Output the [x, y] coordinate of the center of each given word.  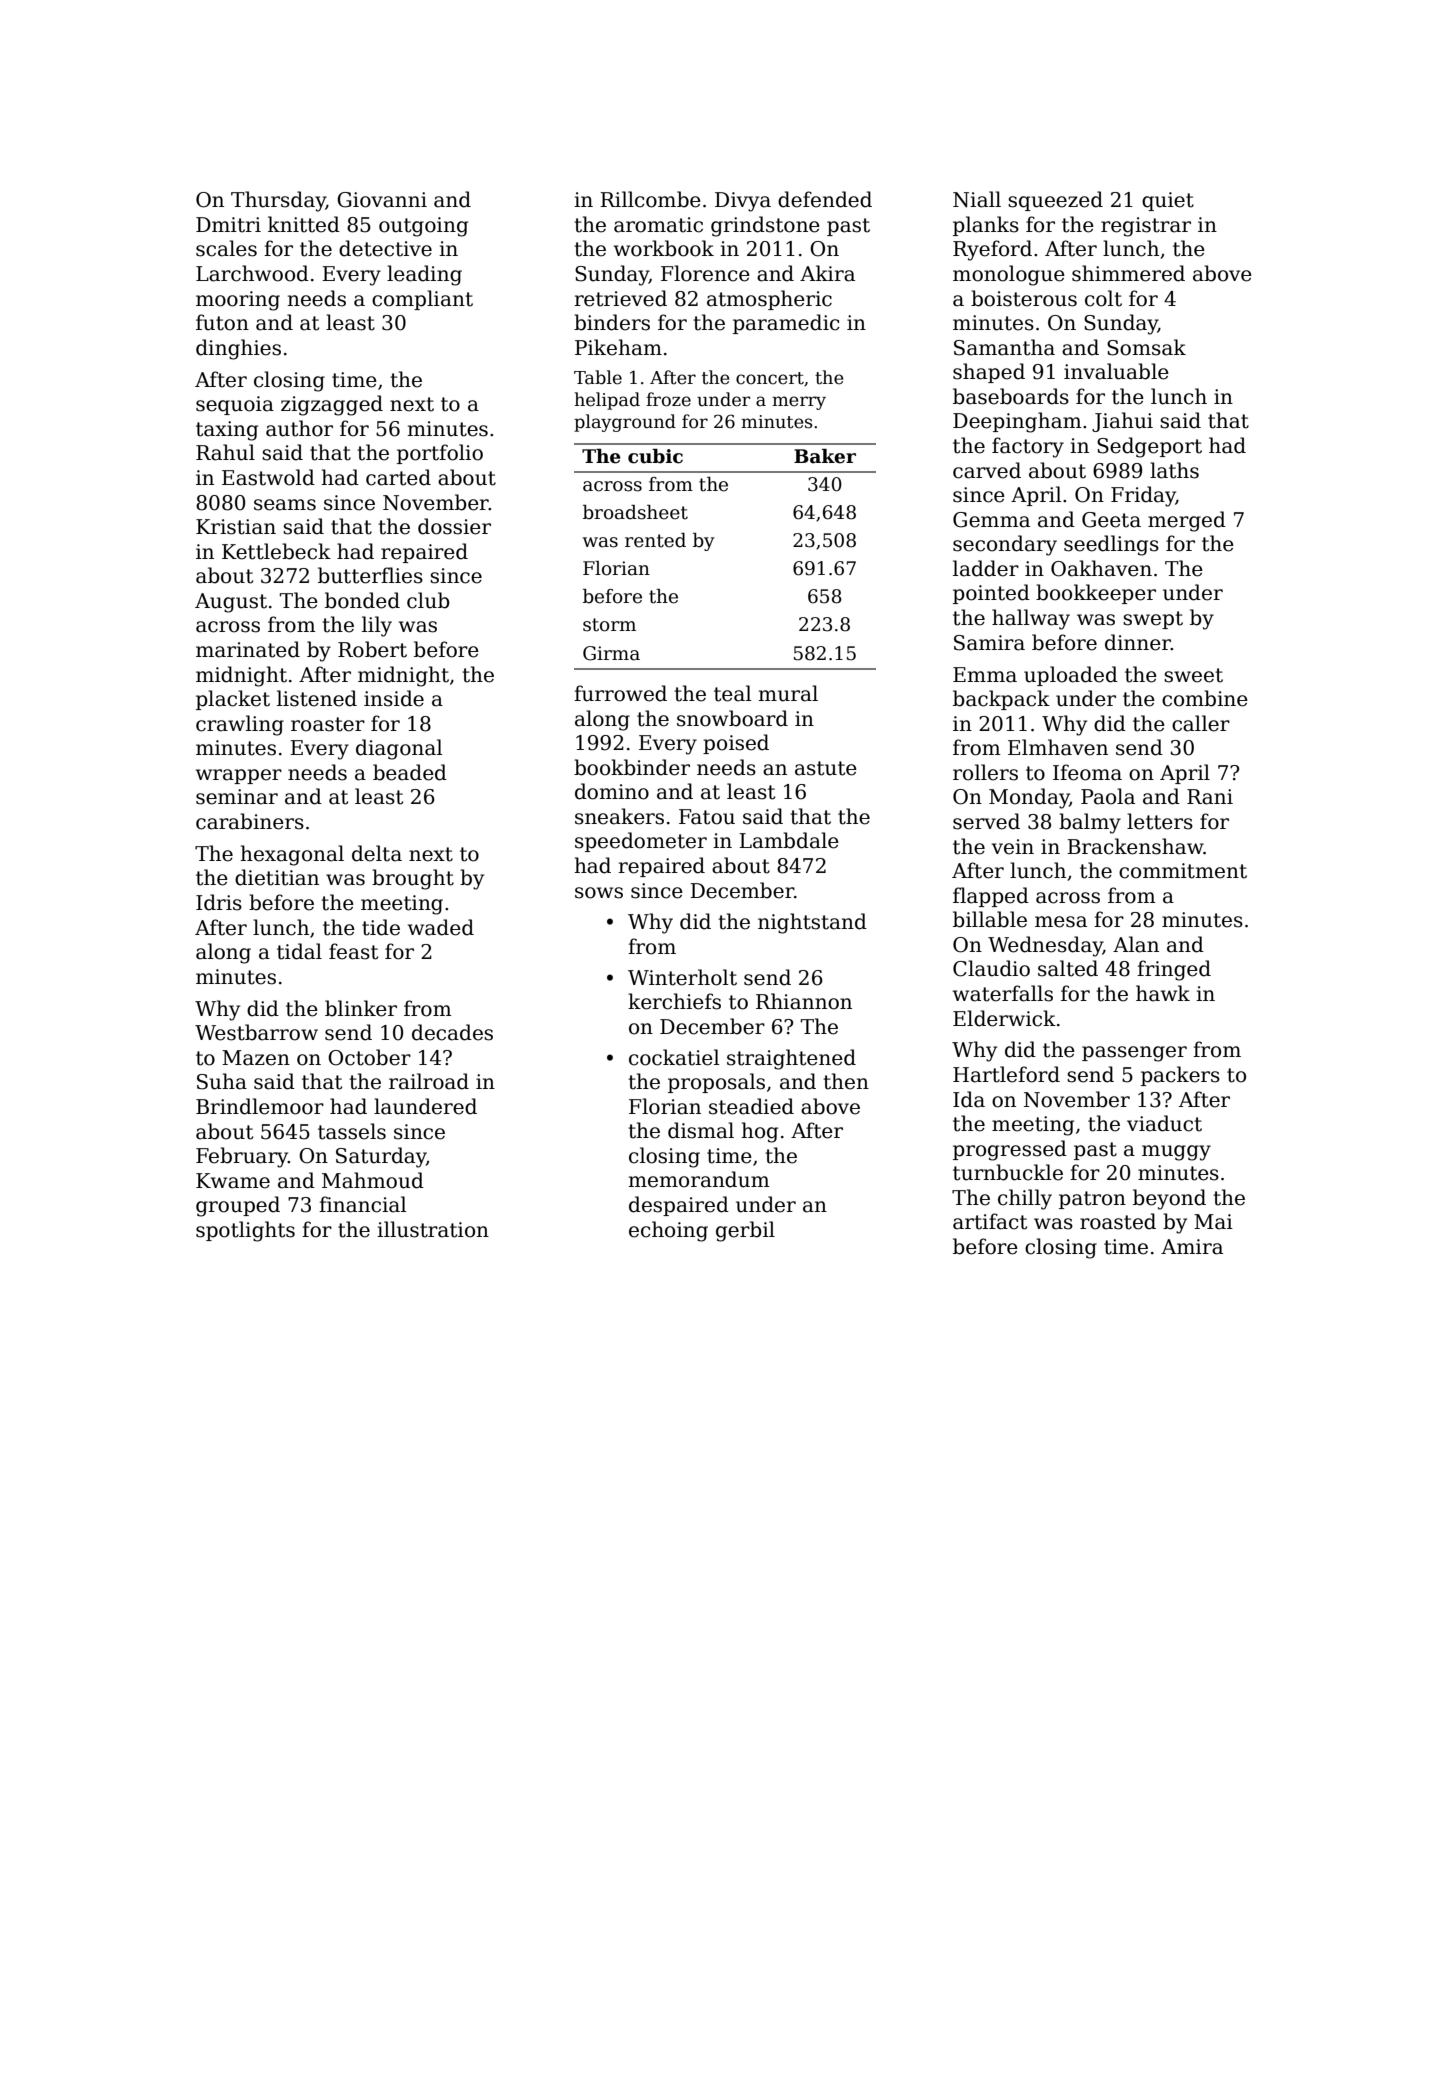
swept [1153, 620]
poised [736, 744]
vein [1012, 847]
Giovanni [382, 200]
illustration [433, 1229]
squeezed [1055, 201]
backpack [1001, 700]
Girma [611, 653]
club [428, 600]
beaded [410, 772]
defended [825, 199]
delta [377, 853]
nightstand [812, 923]
